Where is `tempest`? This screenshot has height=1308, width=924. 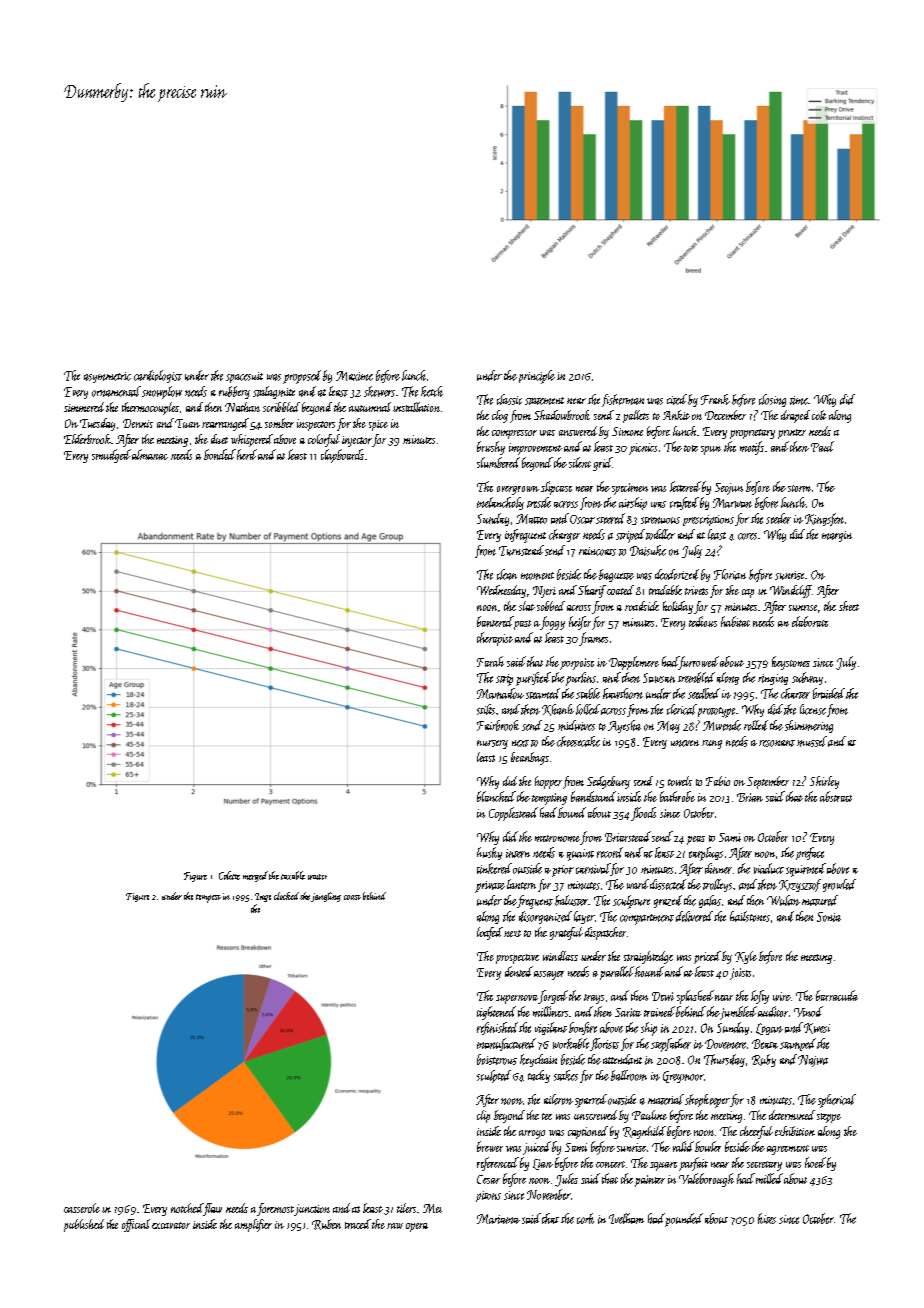
tempest is located at coordinates (208, 898).
